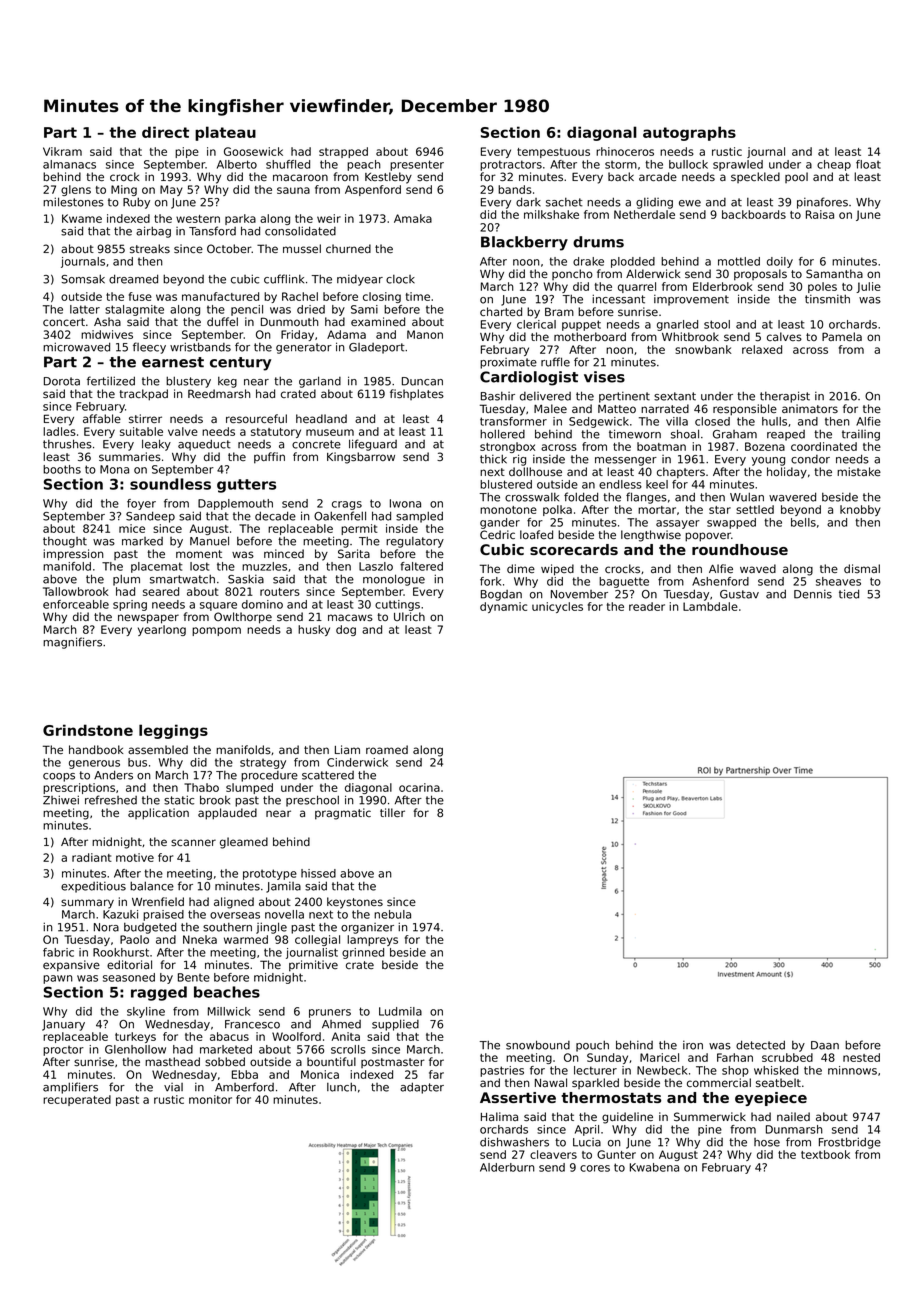  I want to click on trailing, so click(861, 435).
